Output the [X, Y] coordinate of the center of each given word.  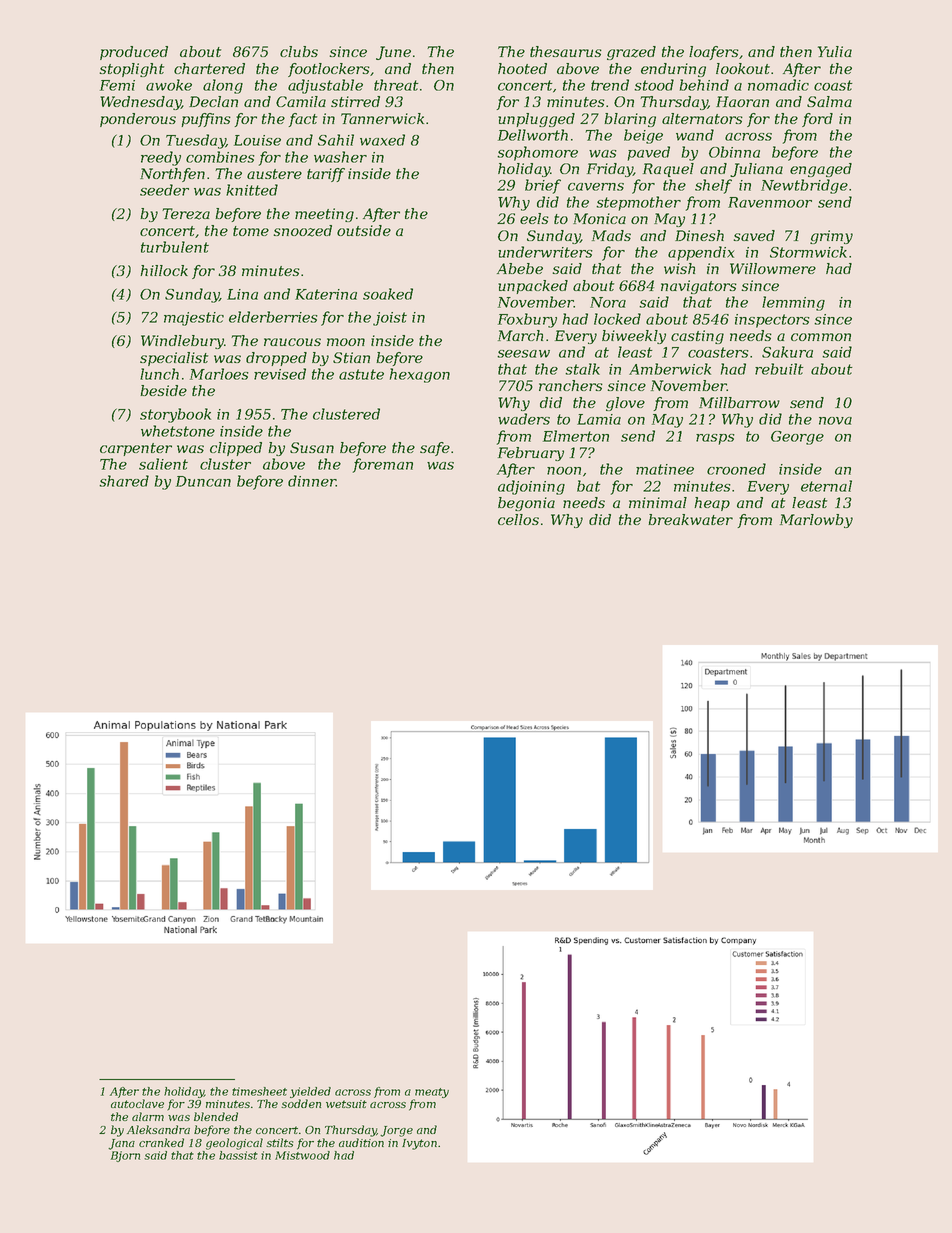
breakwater [690, 519]
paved [649, 153]
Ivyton [419, 1144]
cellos [518, 519]
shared [124, 481]
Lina [242, 294]
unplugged [536, 120]
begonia [526, 504]
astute [361, 374]
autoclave [137, 1103]
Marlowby [816, 521]
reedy [161, 158]
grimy [831, 237]
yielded [310, 1092]
